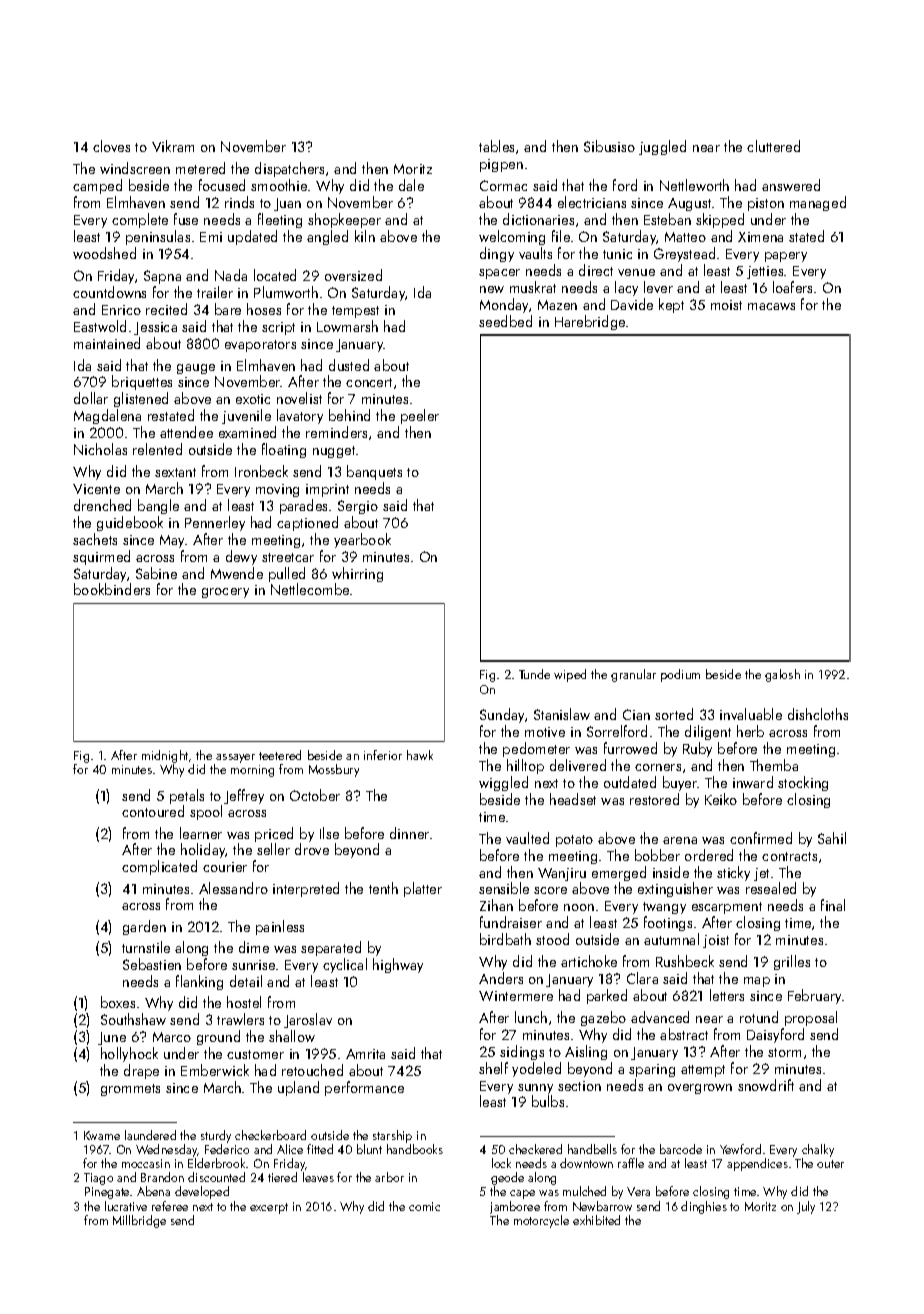 Image resolution: width=924 pixels, height=1314 pixels. I want to click on tables, so click(496, 146).
